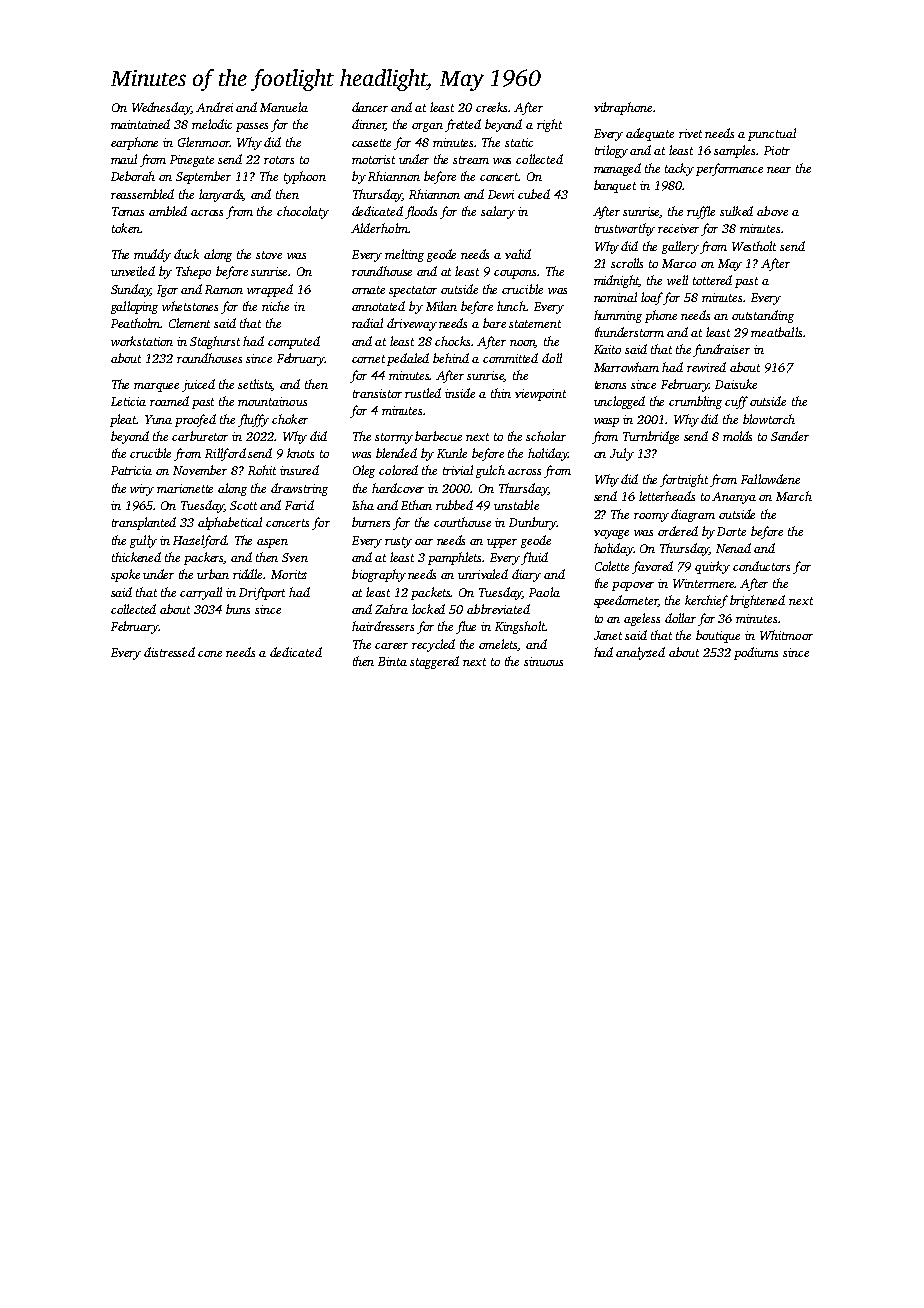  Describe the element at coordinates (252, 127) in the screenshot. I see `passes` at that location.
